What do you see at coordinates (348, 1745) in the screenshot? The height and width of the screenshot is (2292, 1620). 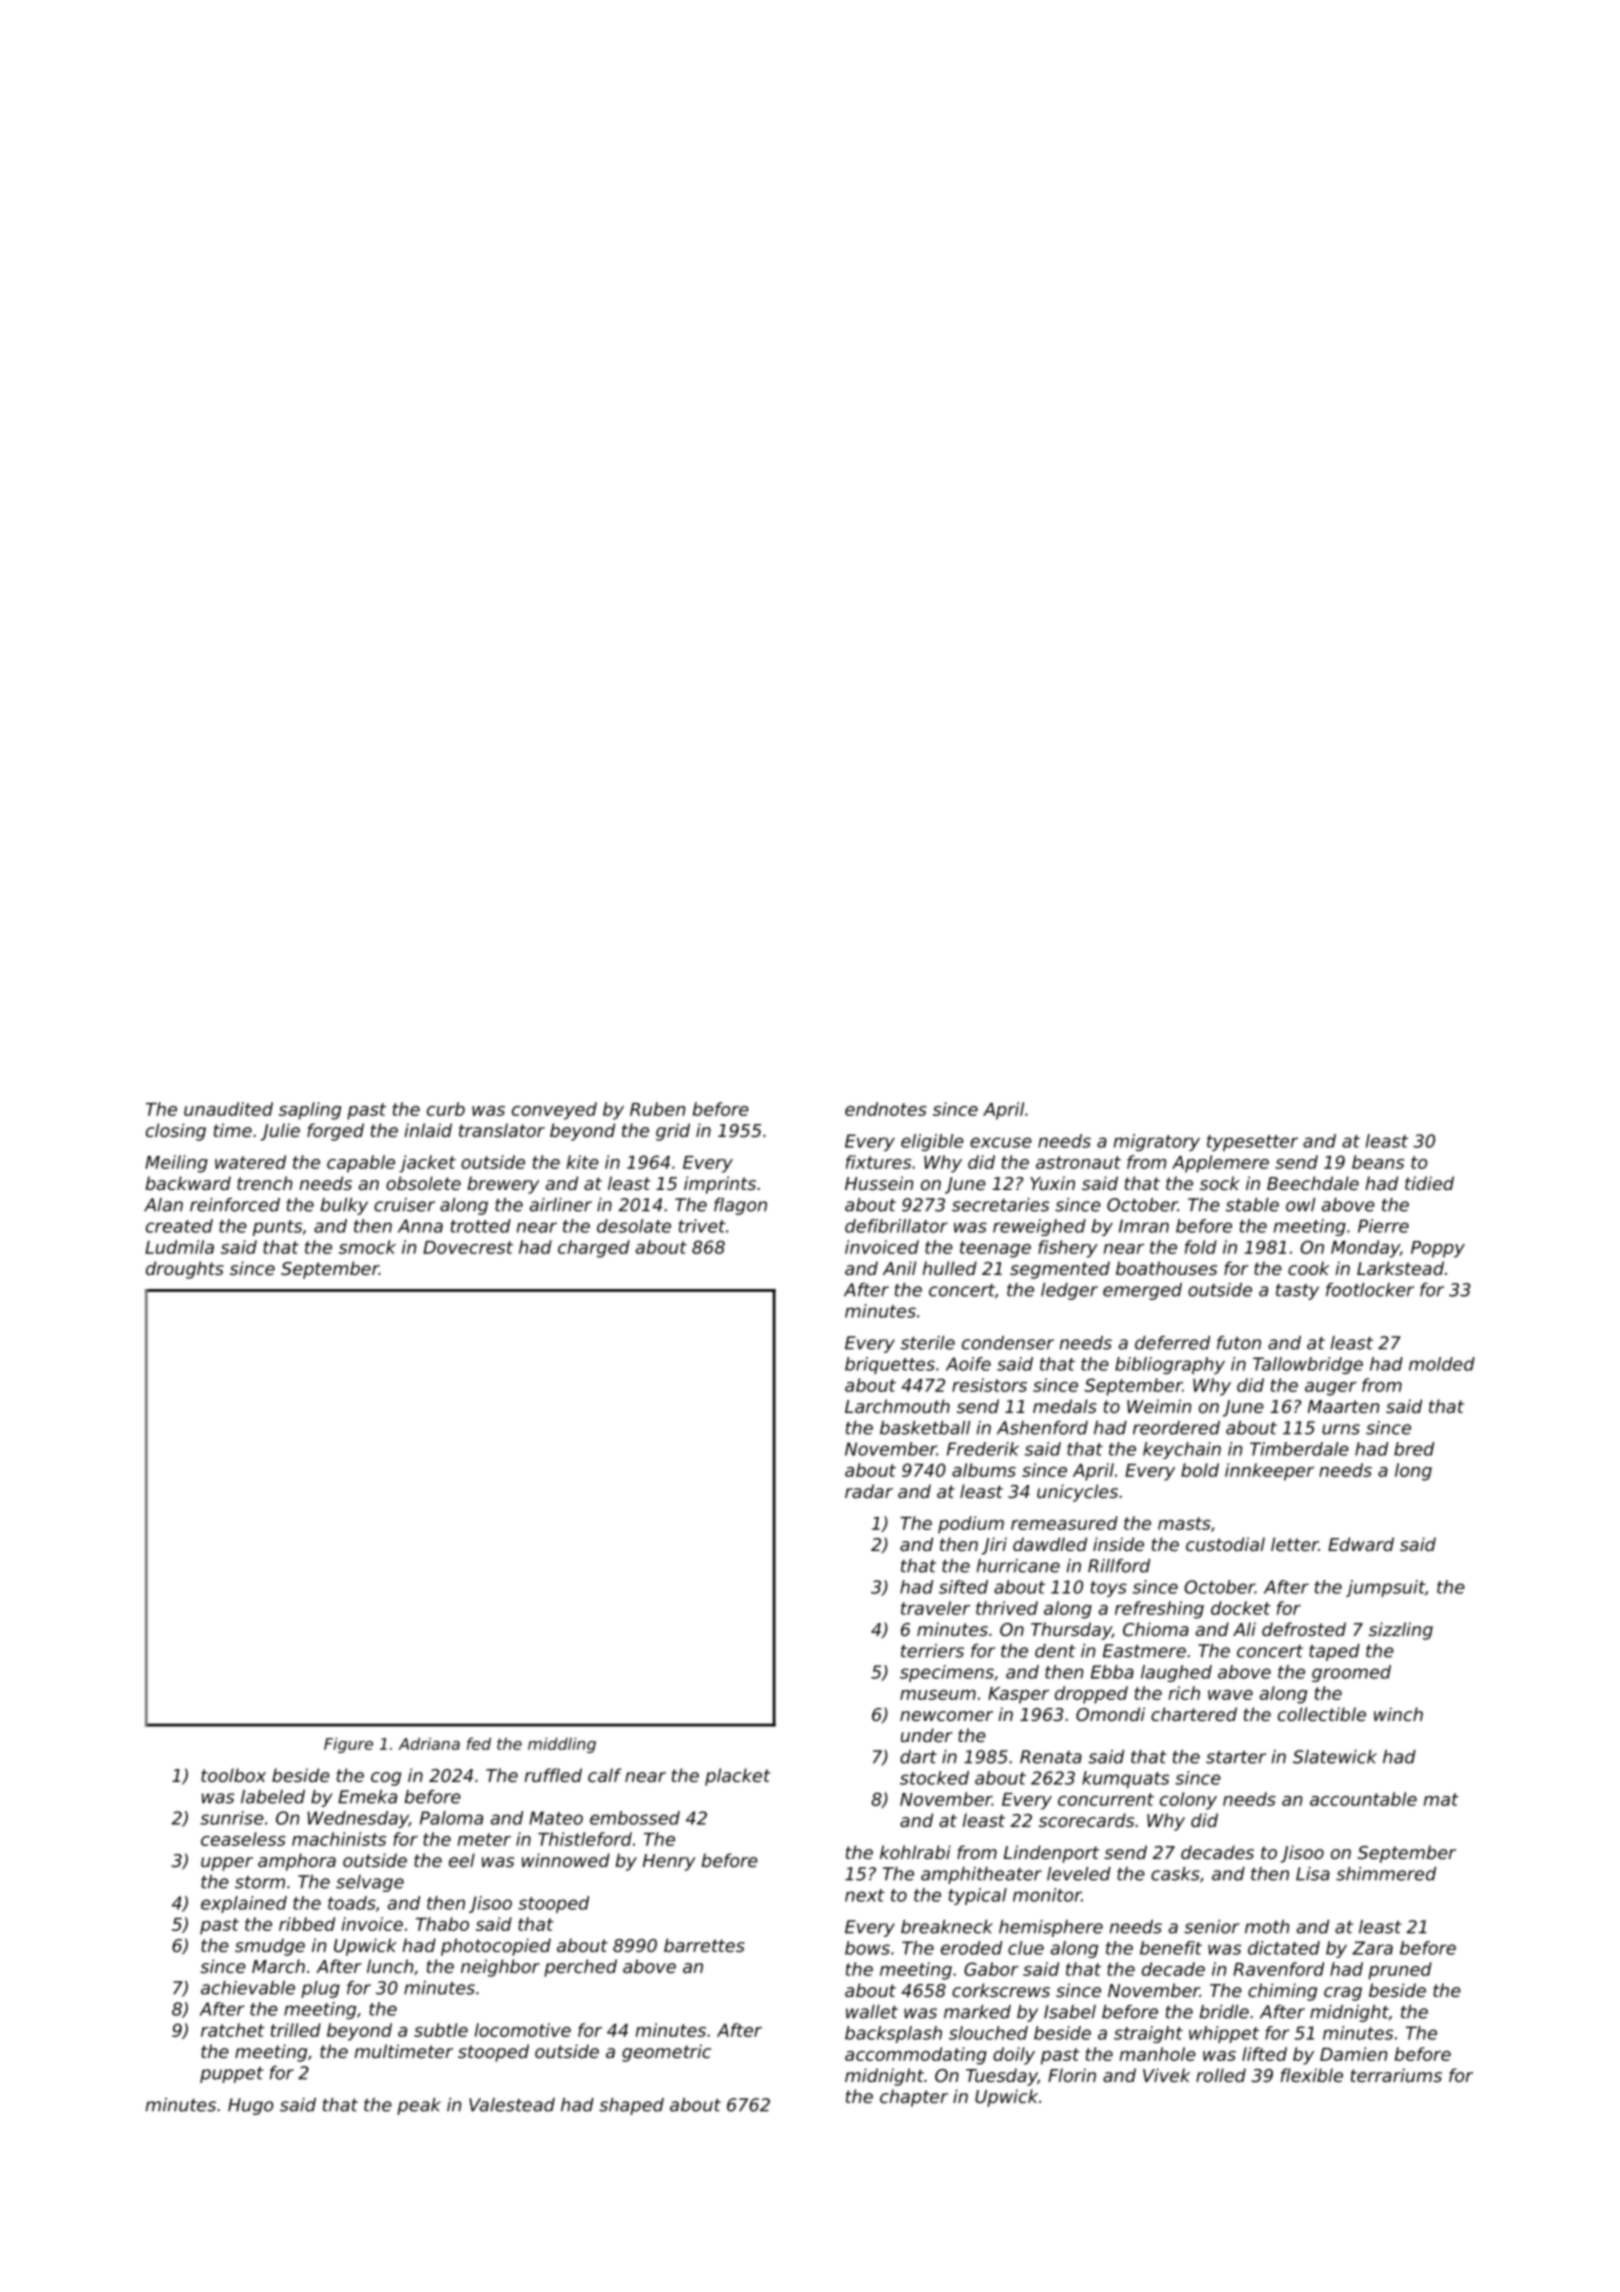 I see `Figure` at bounding box center [348, 1745].
